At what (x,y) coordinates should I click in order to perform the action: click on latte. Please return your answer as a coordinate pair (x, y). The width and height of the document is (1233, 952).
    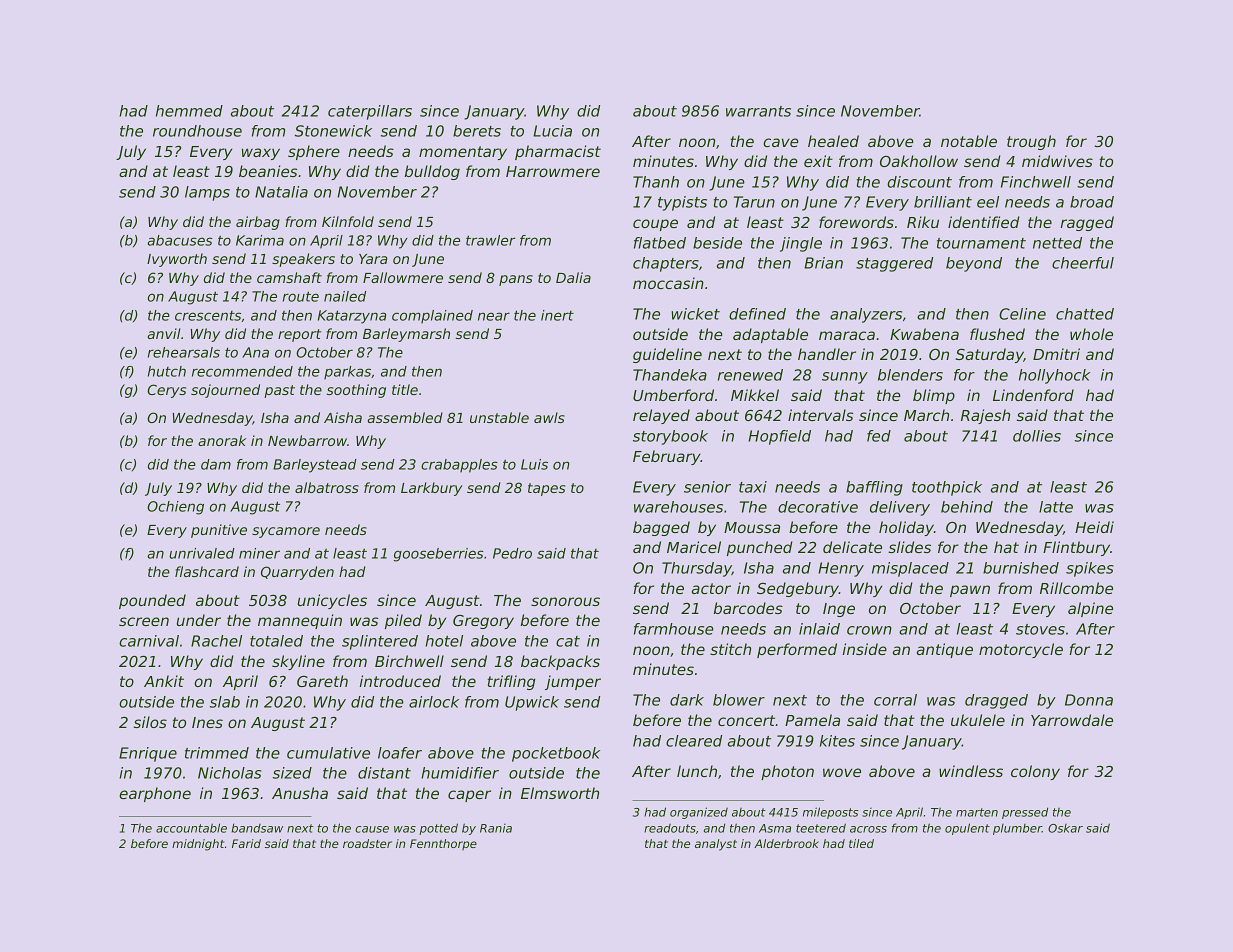
    Looking at the image, I should click on (1056, 507).
